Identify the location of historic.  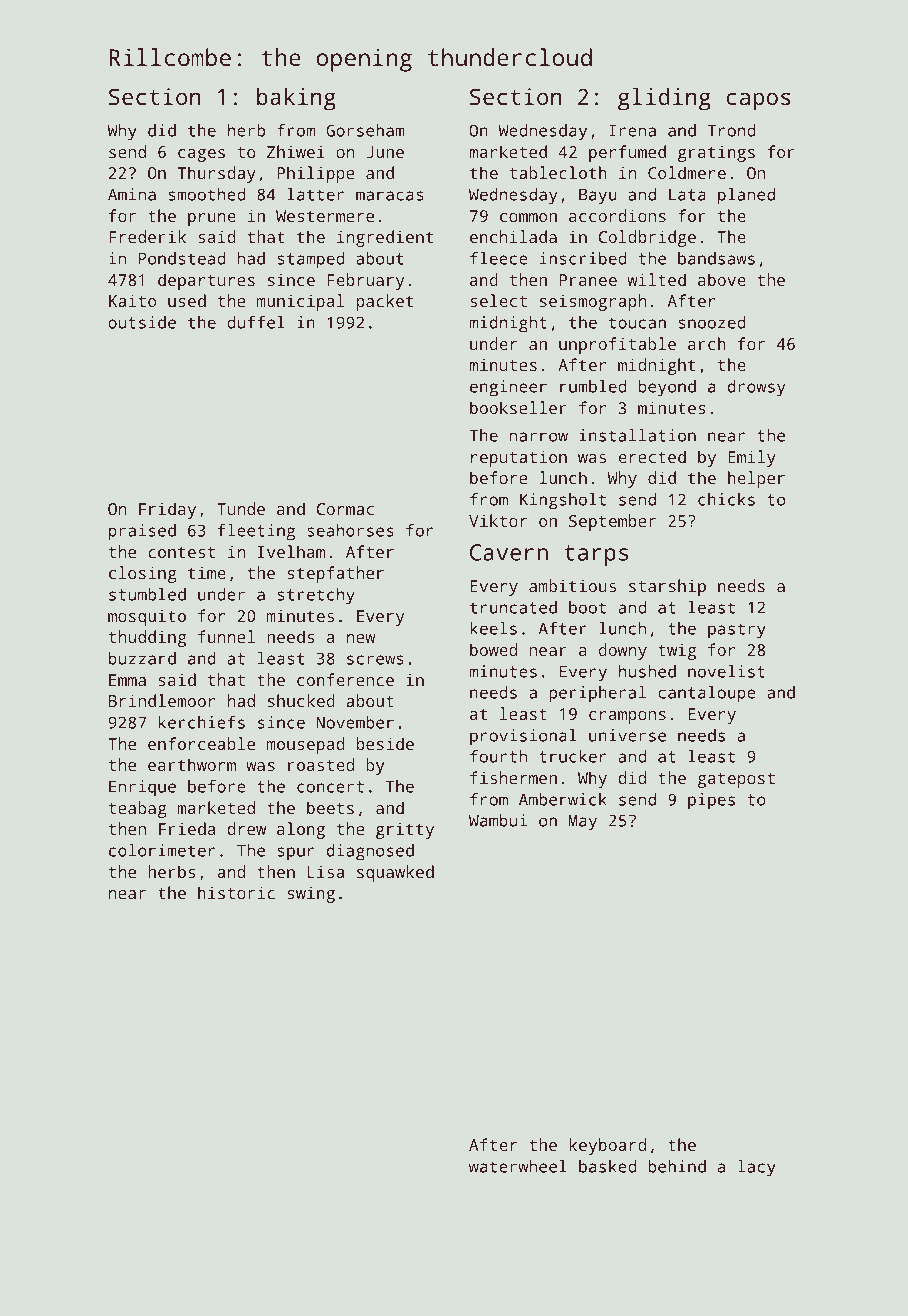
(236, 892).
